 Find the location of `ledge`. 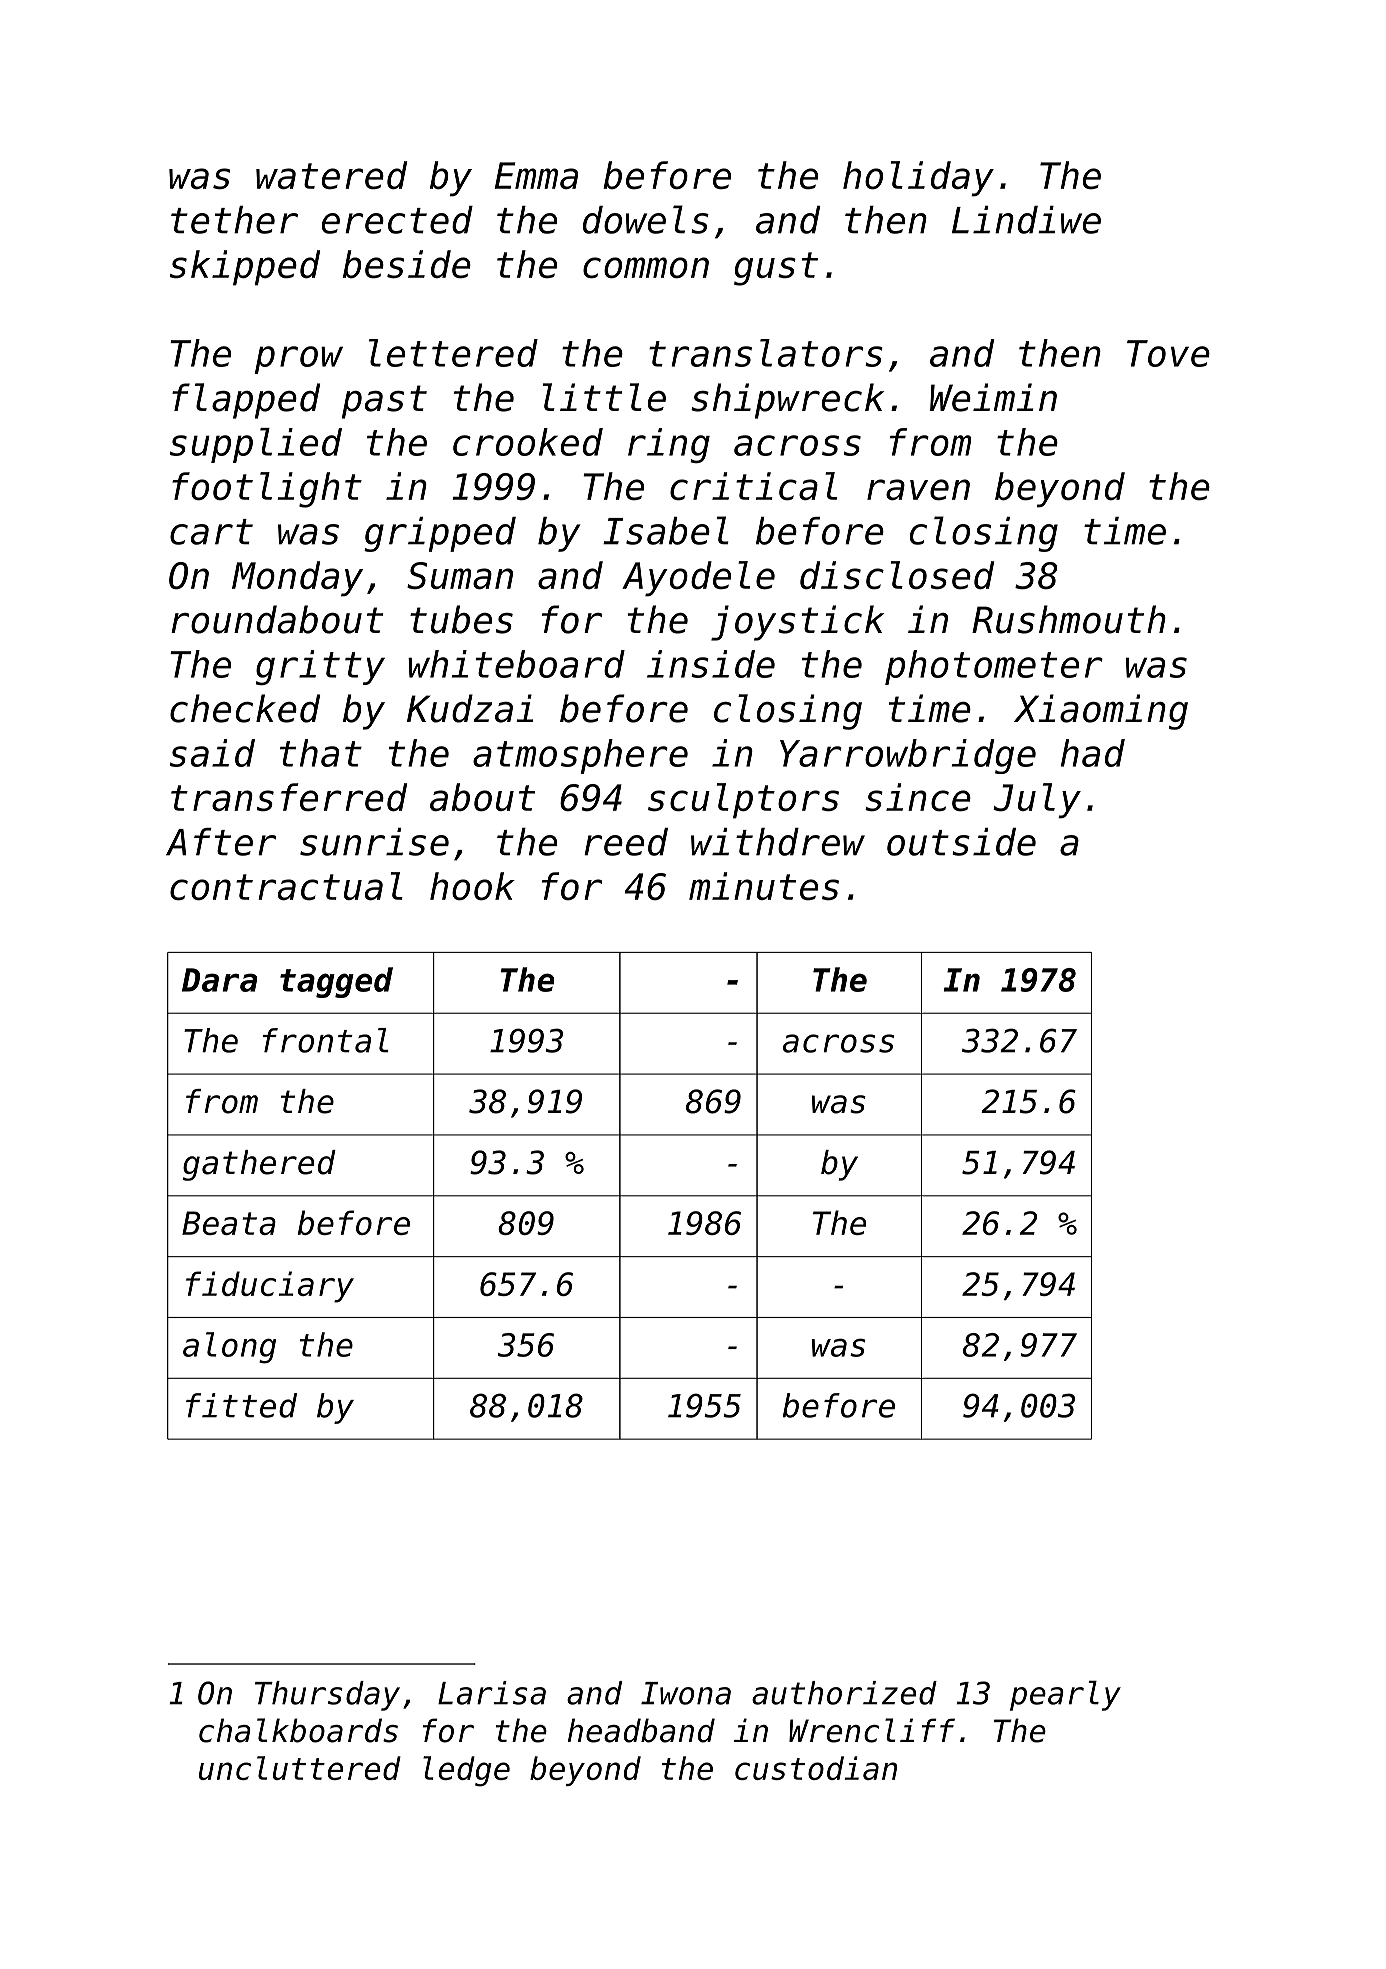

ledge is located at coordinates (466, 1771).
